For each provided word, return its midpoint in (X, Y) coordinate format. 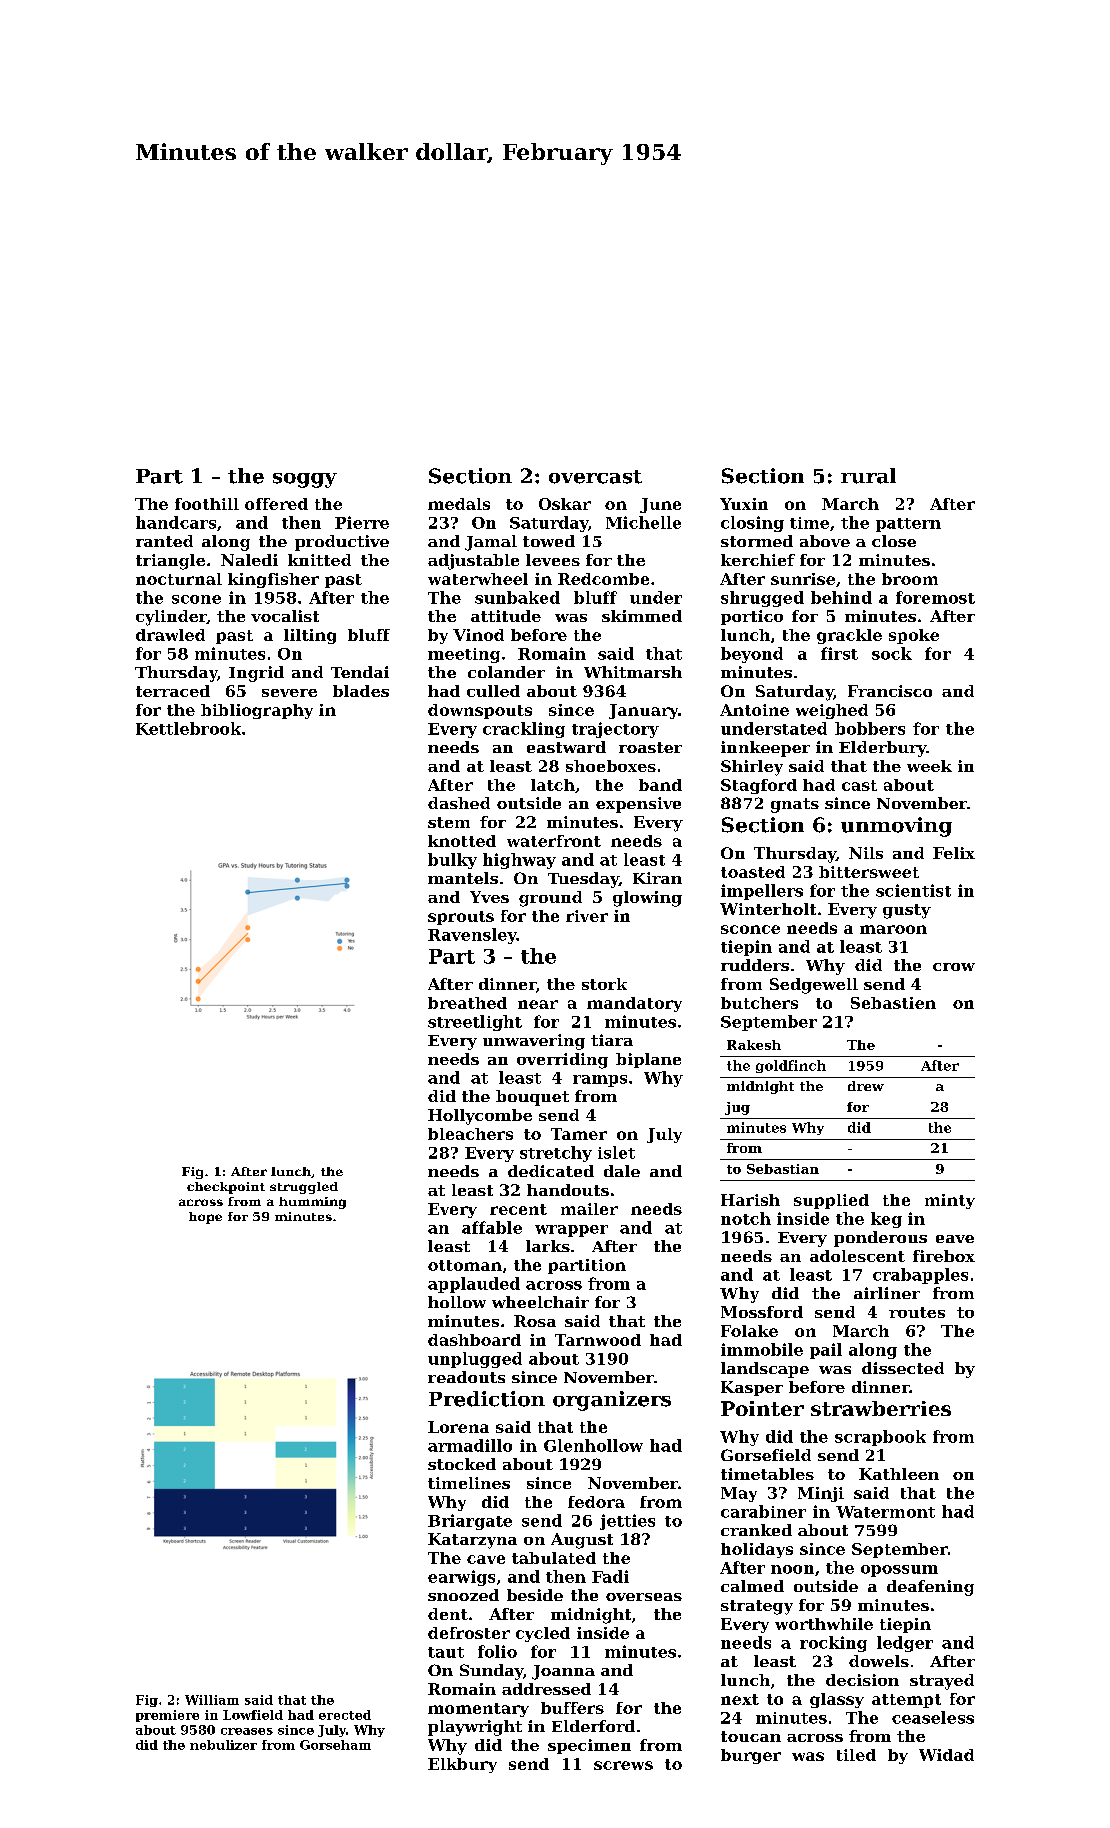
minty (950, 1201)
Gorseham (335, 1745)
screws (623, 1765)
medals (459, 504)
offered (276, 504)
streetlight (475, 1023)
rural (868, 476)
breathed (467, 1003)
